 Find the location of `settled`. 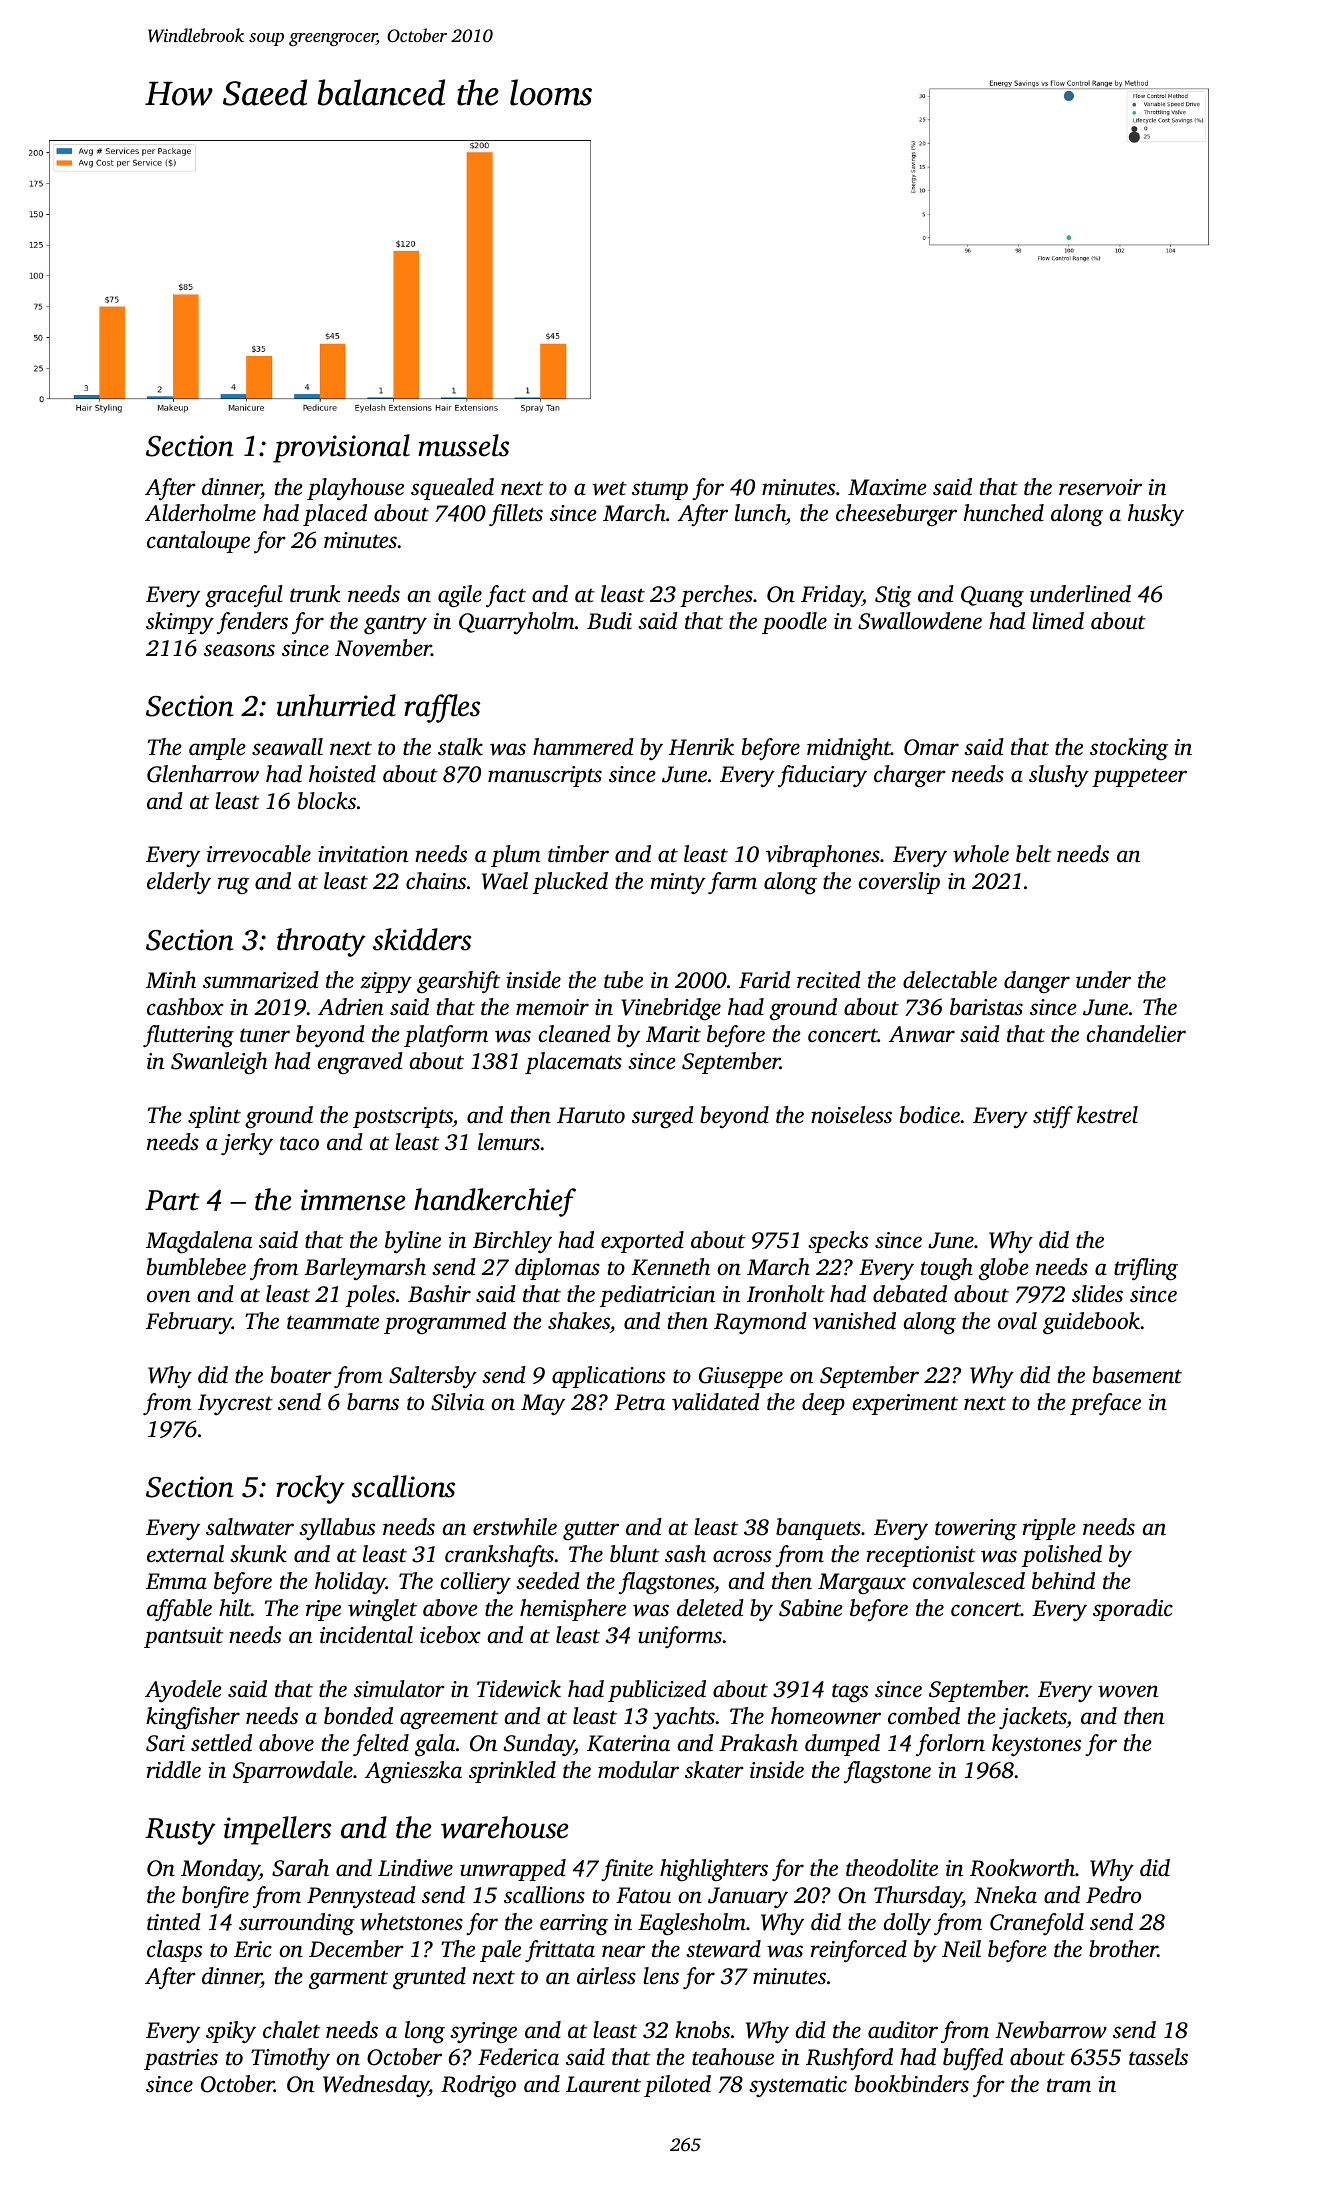

settled is located at coordinates (221, 1743).
